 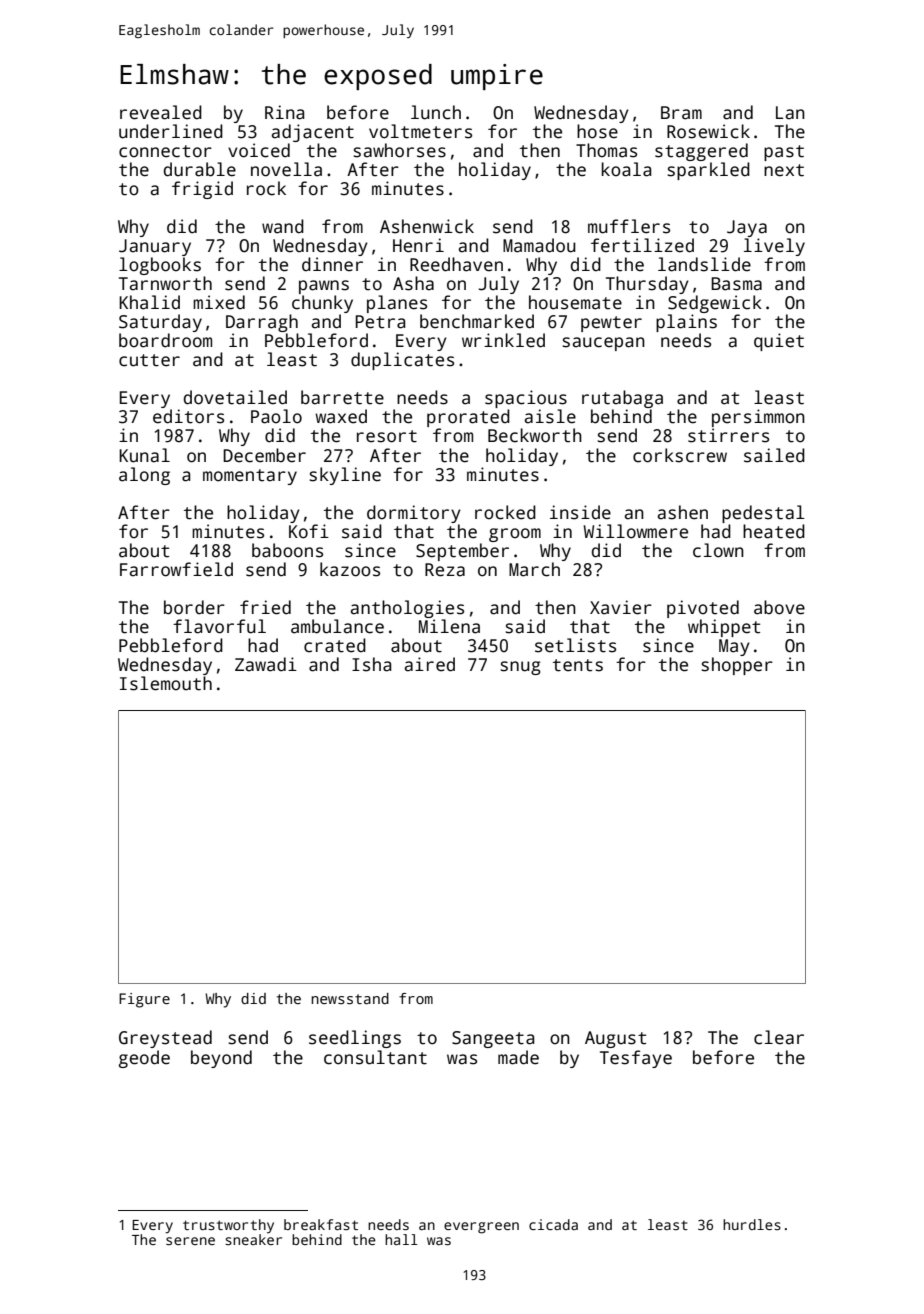 I want to click on stirrers, so click(x=728, y=435).
